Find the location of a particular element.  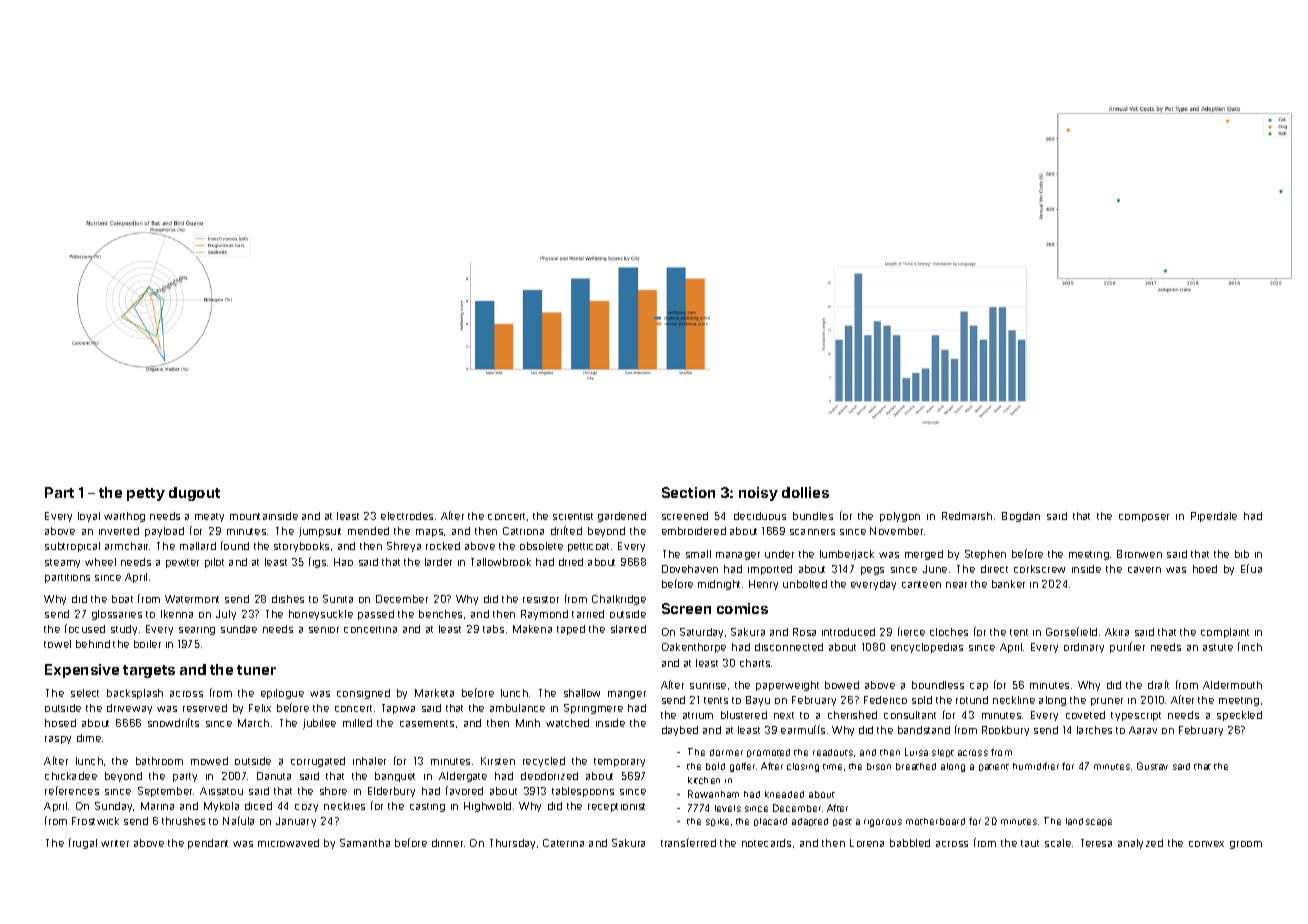

closing is located at coordinates (803, 767).
